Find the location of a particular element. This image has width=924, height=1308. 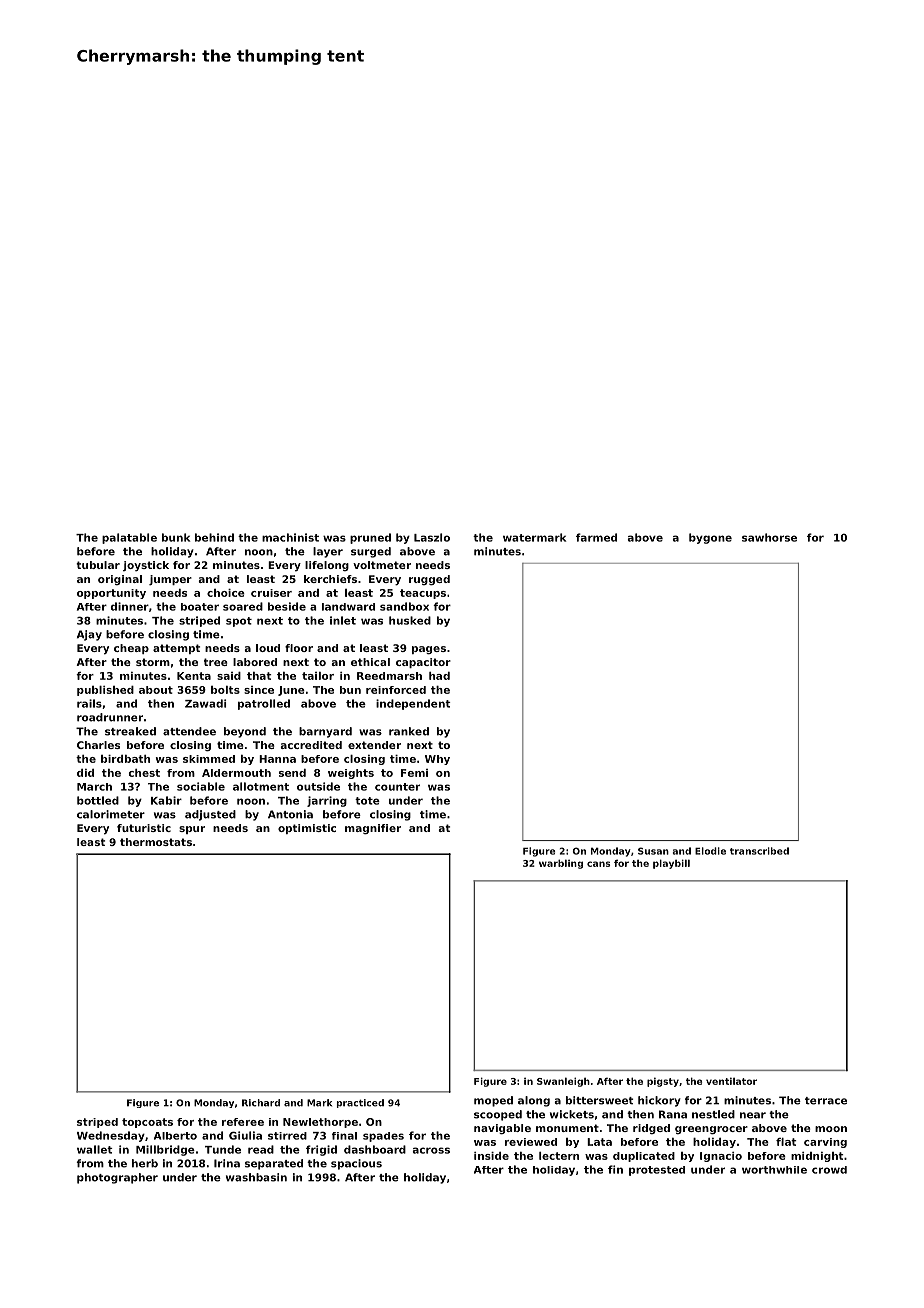

accredited is located at coordinates (311, 745).
